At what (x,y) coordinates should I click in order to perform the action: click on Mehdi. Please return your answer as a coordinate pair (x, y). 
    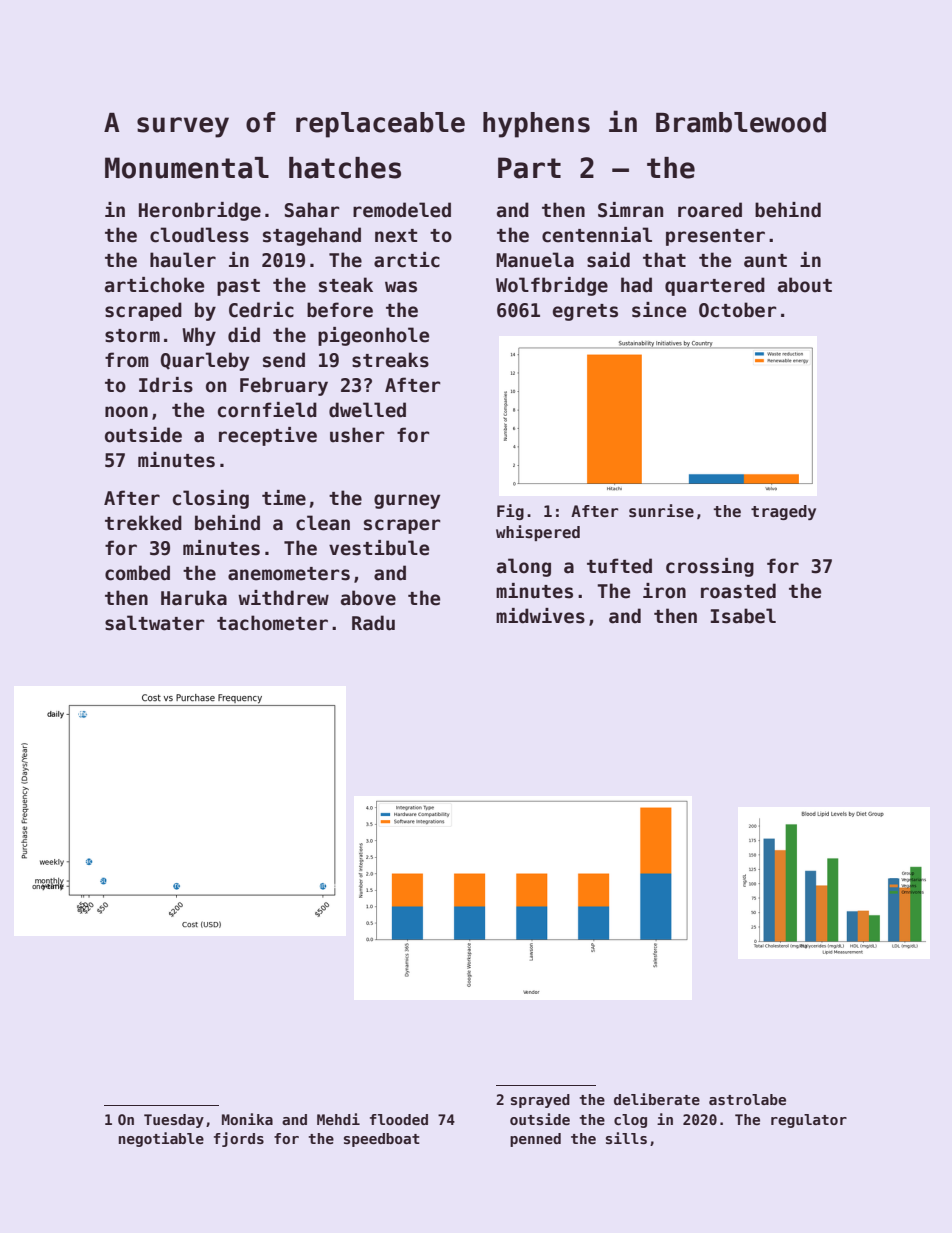
    Looking at the image, I should click on (338, 1119).
